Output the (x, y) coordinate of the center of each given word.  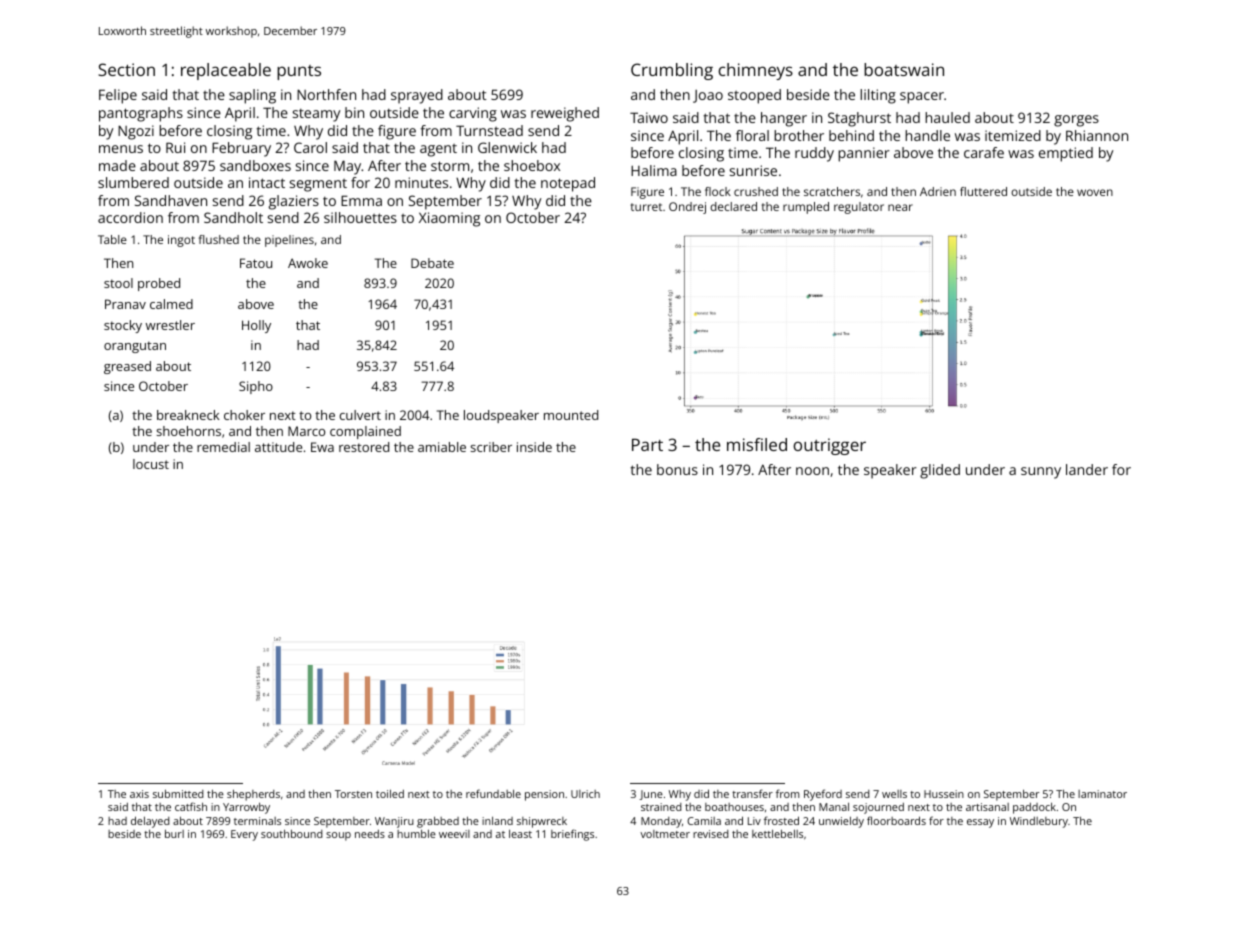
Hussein (944, 794)
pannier (864, 154)
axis (139, 794)
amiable (442, 447)
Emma (361, 200)
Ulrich (585, 794)
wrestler (170, 325)
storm (450, 166)
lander (1087, 469)
